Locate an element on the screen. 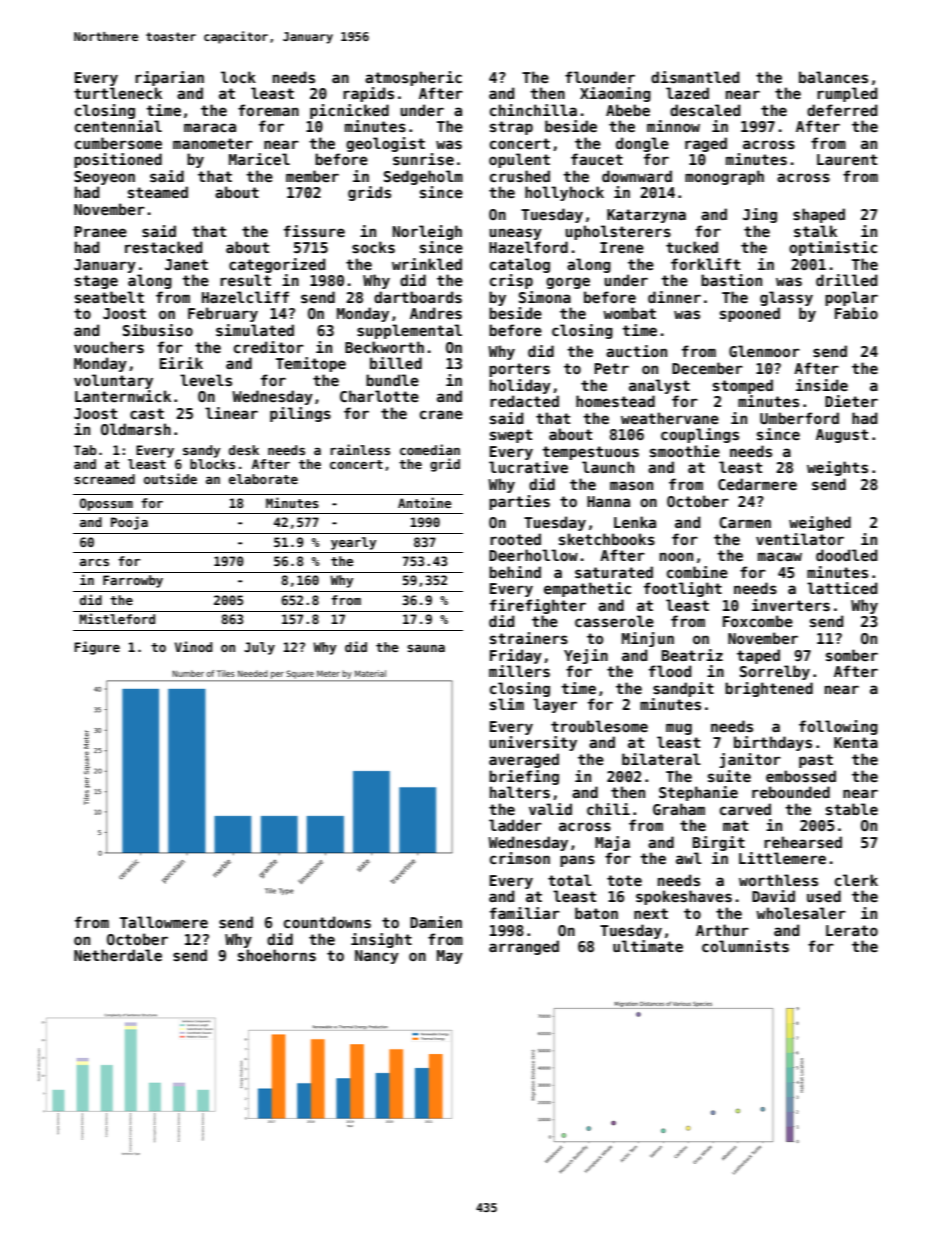 The image size is (952, 1233). poplar is located at coordinates (851, 298).
